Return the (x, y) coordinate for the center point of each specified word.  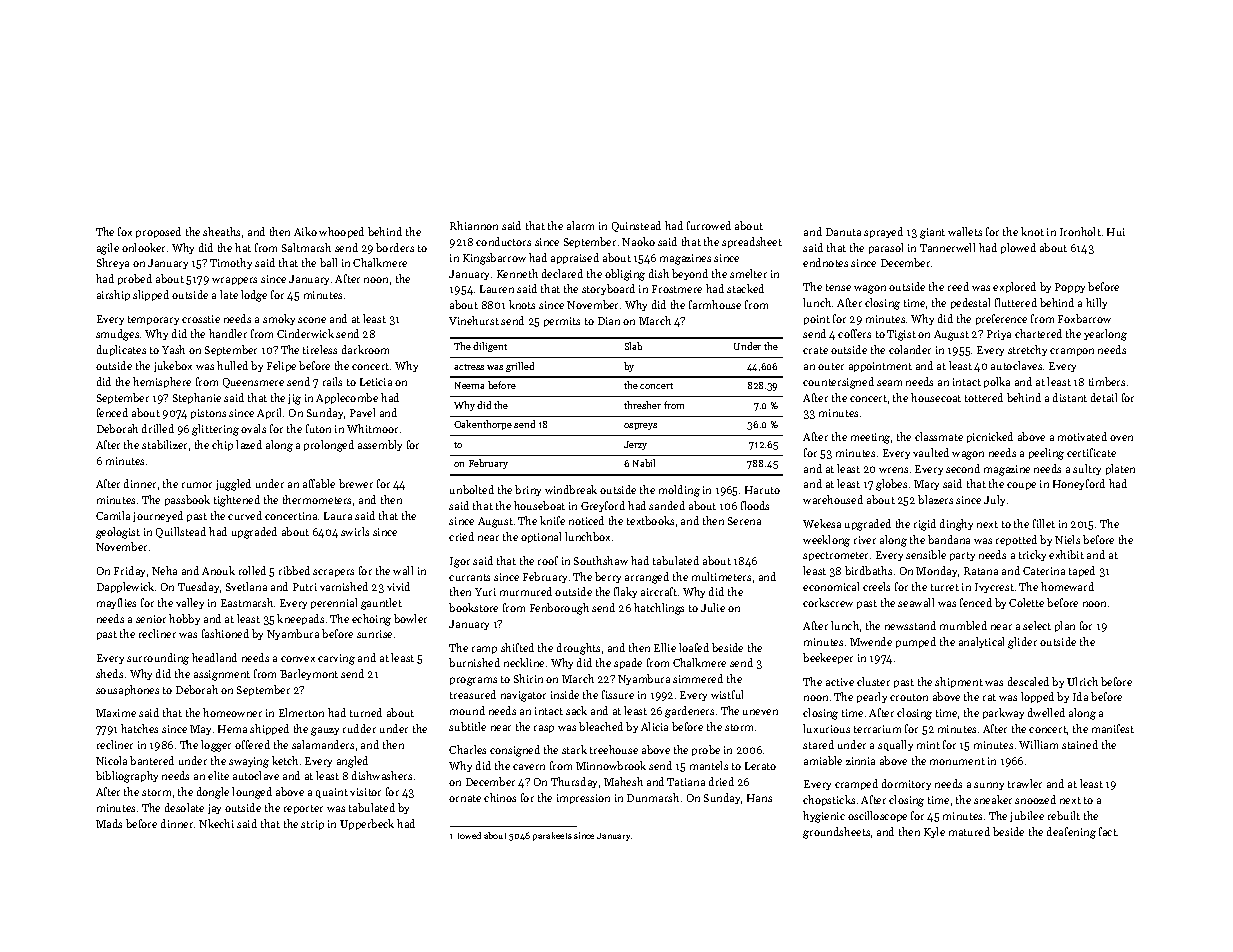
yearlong (1105, 335)
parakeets (552, 836)
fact (1108, 831)
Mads (109, 823)
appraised (575, 258)
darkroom (365, 349)
